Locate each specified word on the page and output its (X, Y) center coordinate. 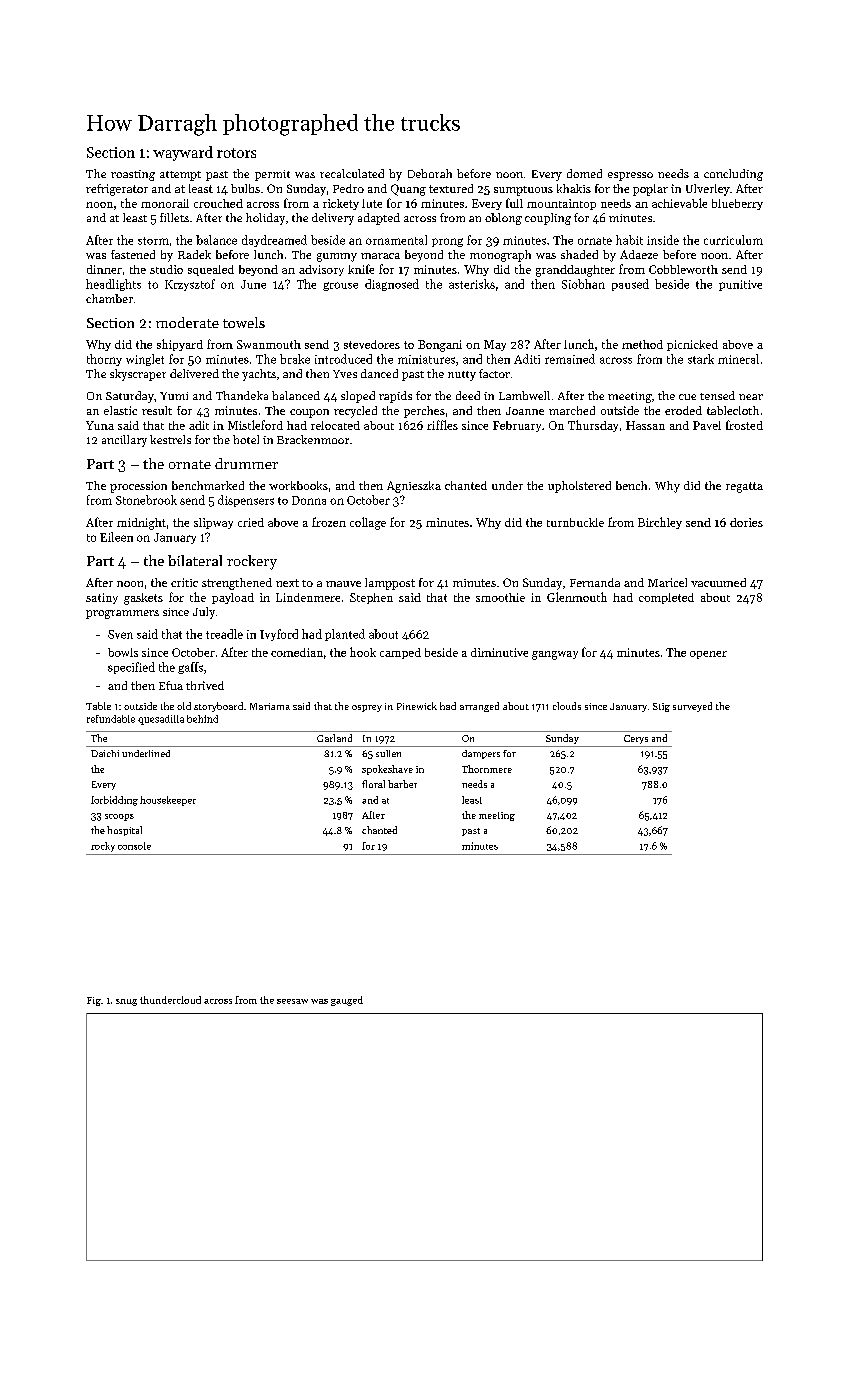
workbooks (298, 485)
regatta (744, 487)
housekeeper (168, 801)
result (157, 410)
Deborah (430, 173)
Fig (94, 1001)
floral (373, 784)
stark (701, 359)
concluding (733, 175)
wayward (183, 153)
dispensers (246, 501)
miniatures (426, 359)
